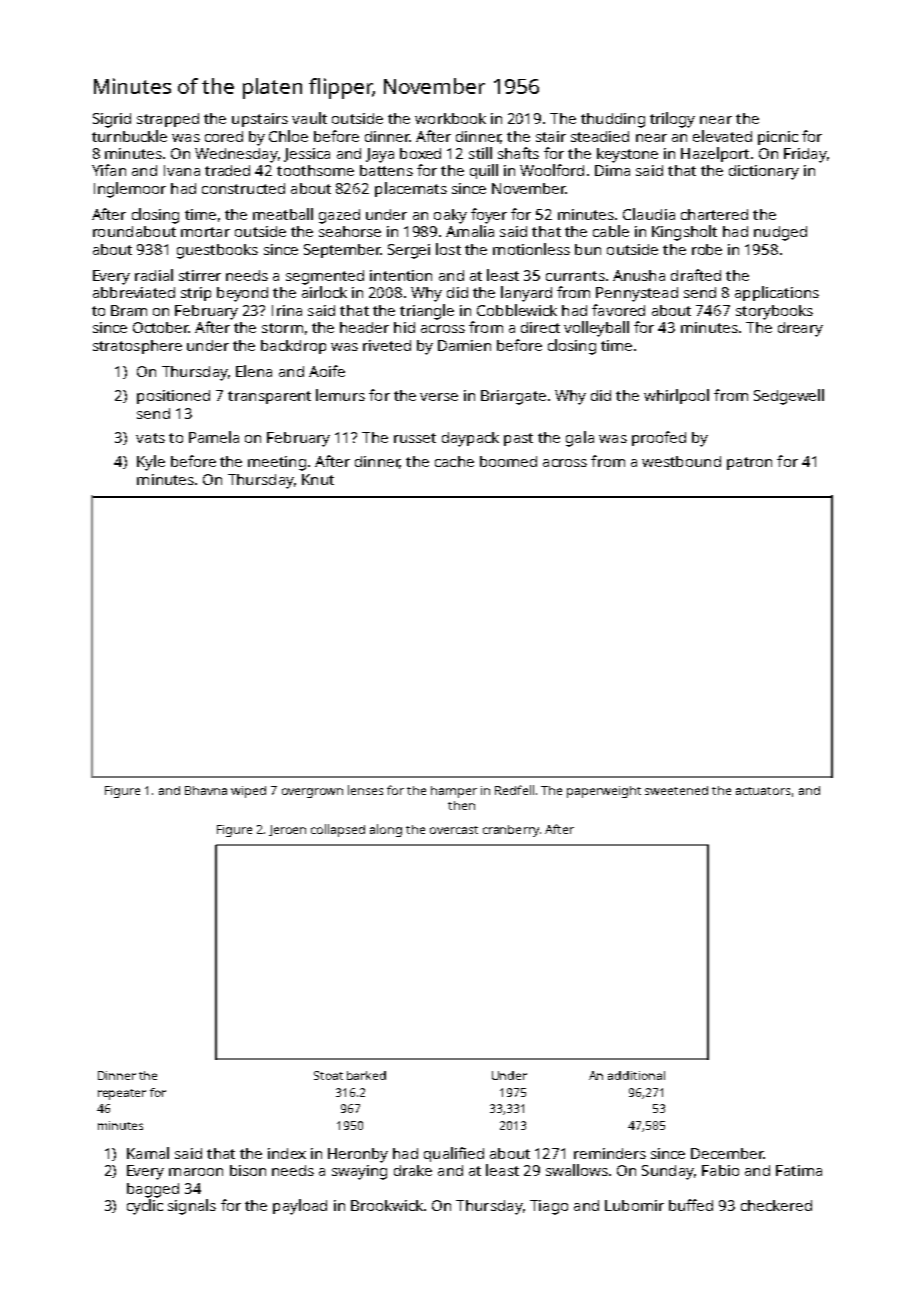 The image size is (924, 1308). What do you see at coordinates (511, 831) in the screenshot?
I see `cranberry` at bounding box center [511, 831].
